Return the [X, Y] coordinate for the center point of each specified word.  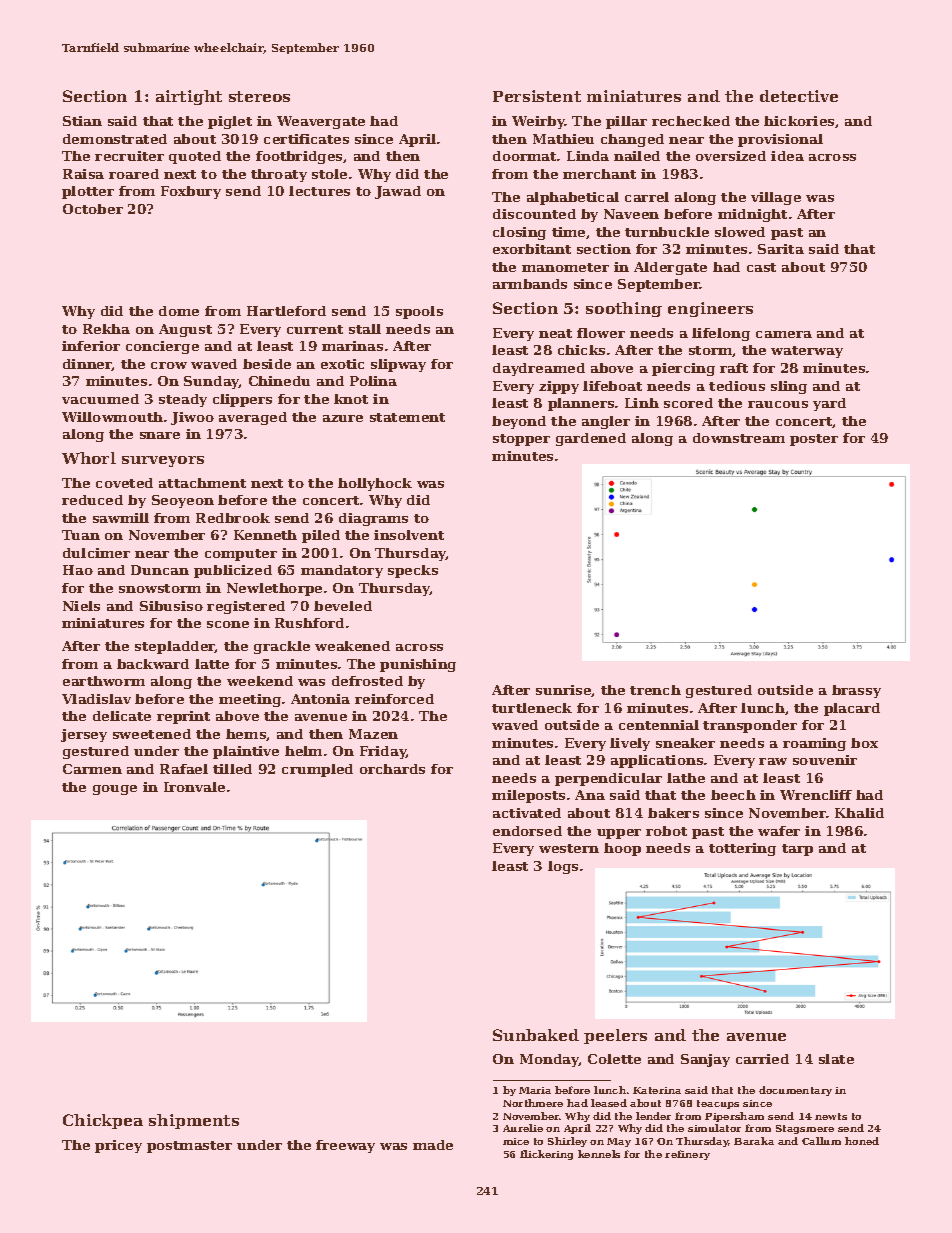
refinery [687, 1155]
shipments [194, 1121]
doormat [525, 156]
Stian [82, 121]
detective [799, 96]
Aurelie [523, 1128]
